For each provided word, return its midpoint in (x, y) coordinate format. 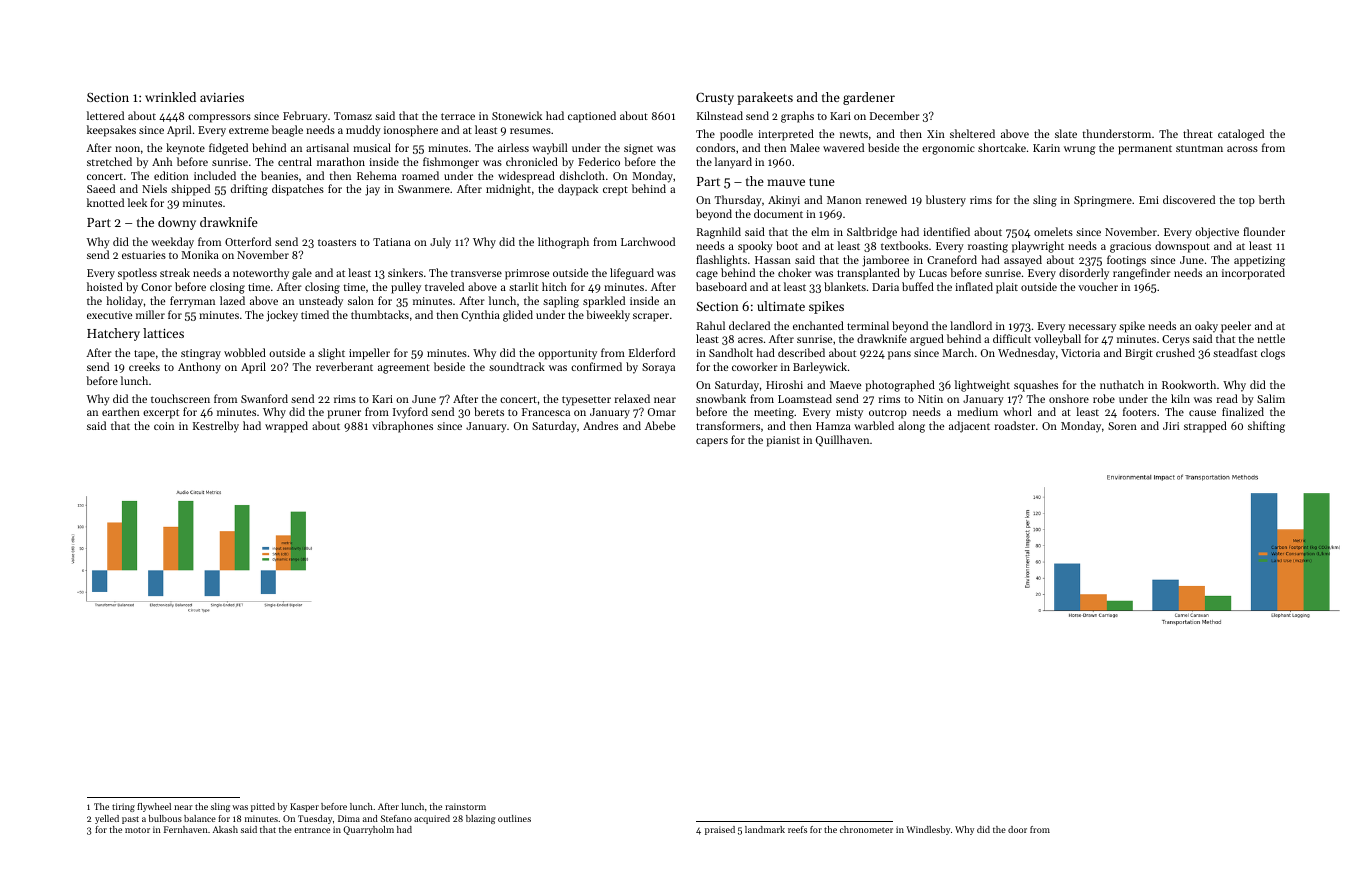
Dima (349, 818)
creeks (144, 366)
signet (638, 149)
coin (164, 426)
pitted (263, 807)
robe (1104, 398)
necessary (1092, 328)
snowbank (721, 398)
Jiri (1171, 426)
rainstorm (465, 806)
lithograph (563, 243)
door (1017, 829)
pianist (783, 441)
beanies (279, 175)
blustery (946, 201)
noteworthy (261, 274)
